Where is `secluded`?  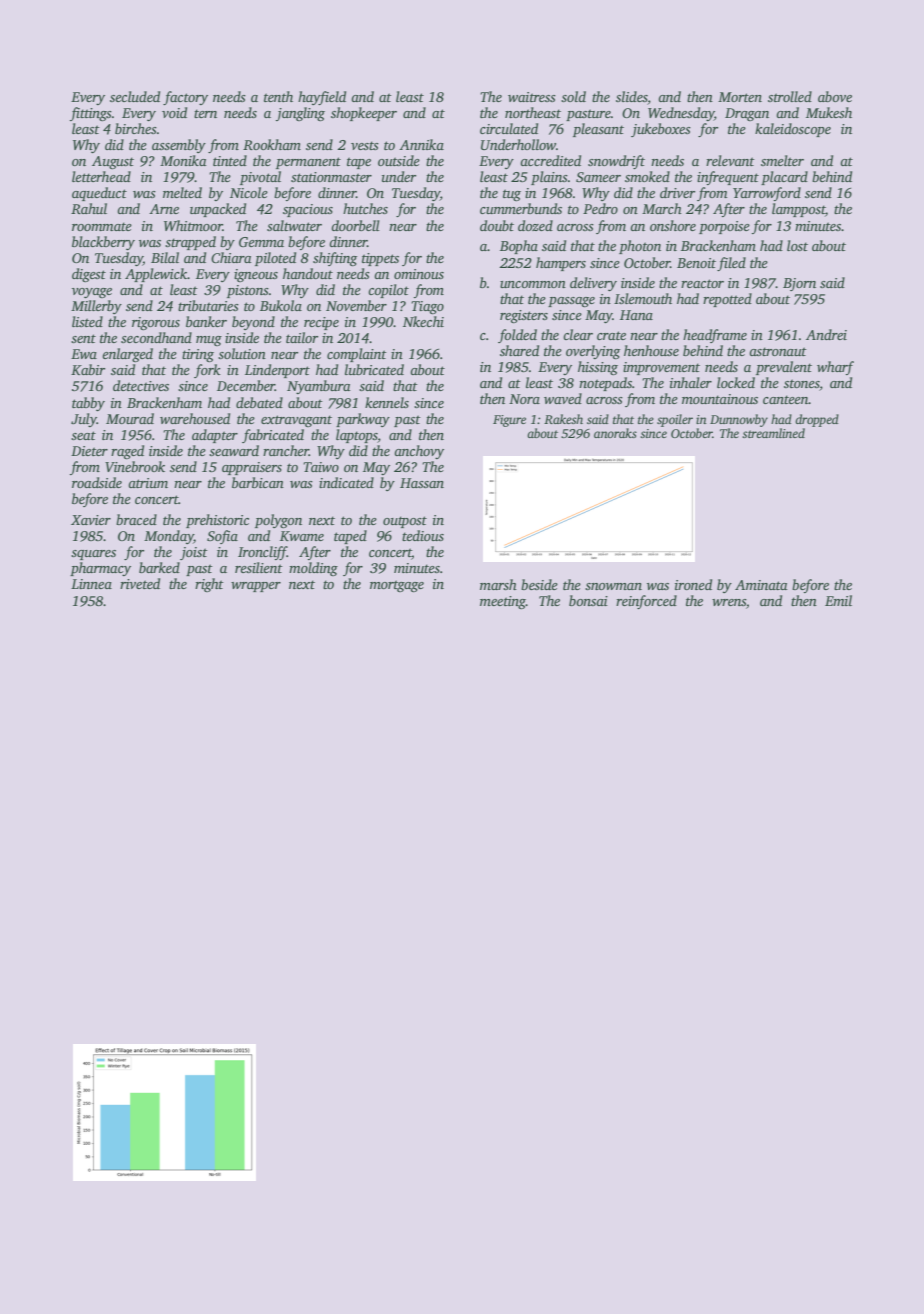
secluded is located at coordinates (135, 96).
